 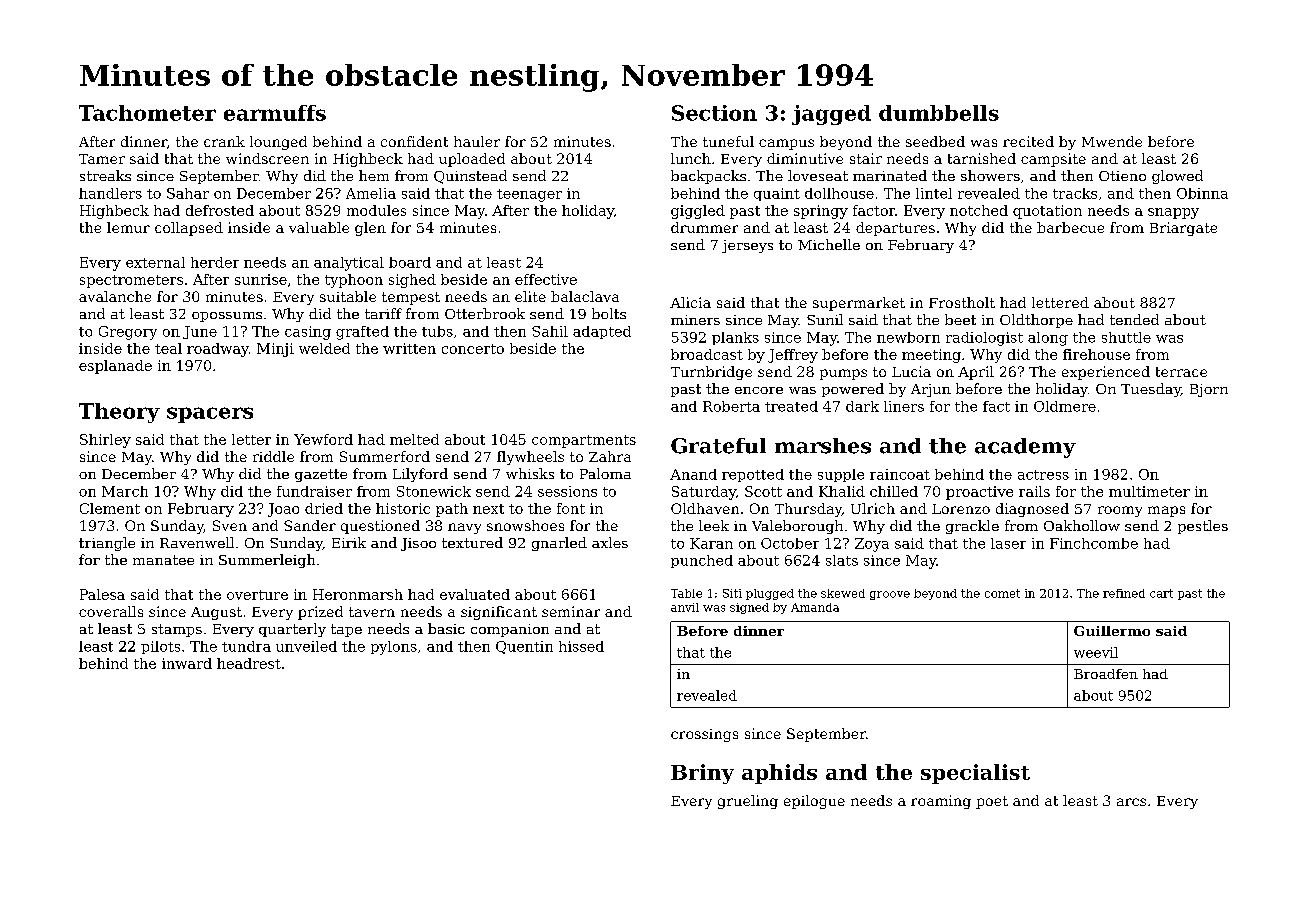 I want to click on inward, so click(x=187, y=663).
